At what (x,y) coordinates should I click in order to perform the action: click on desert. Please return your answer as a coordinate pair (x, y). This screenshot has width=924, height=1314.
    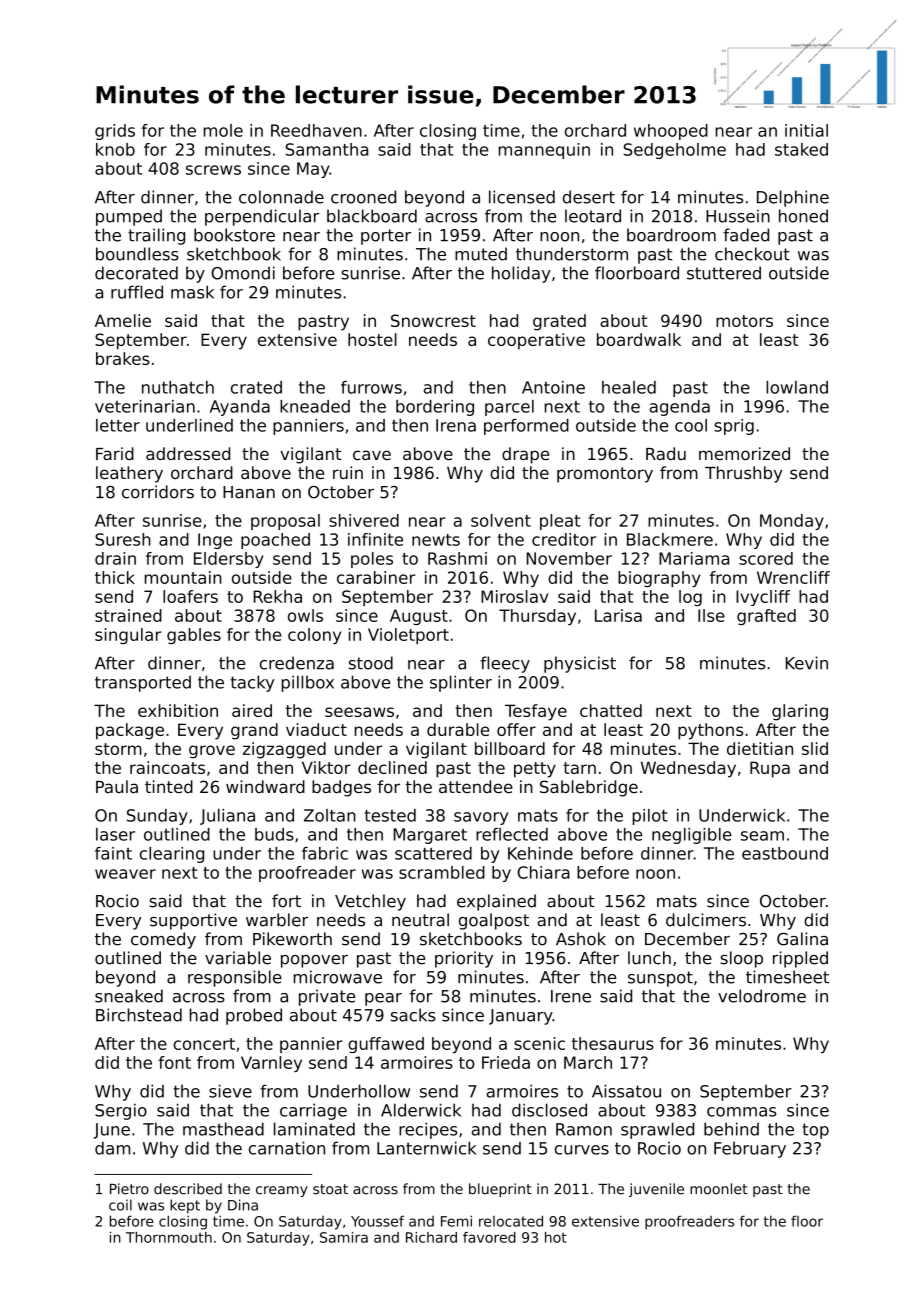
    Looking at the image, I should click on (589, 197).
